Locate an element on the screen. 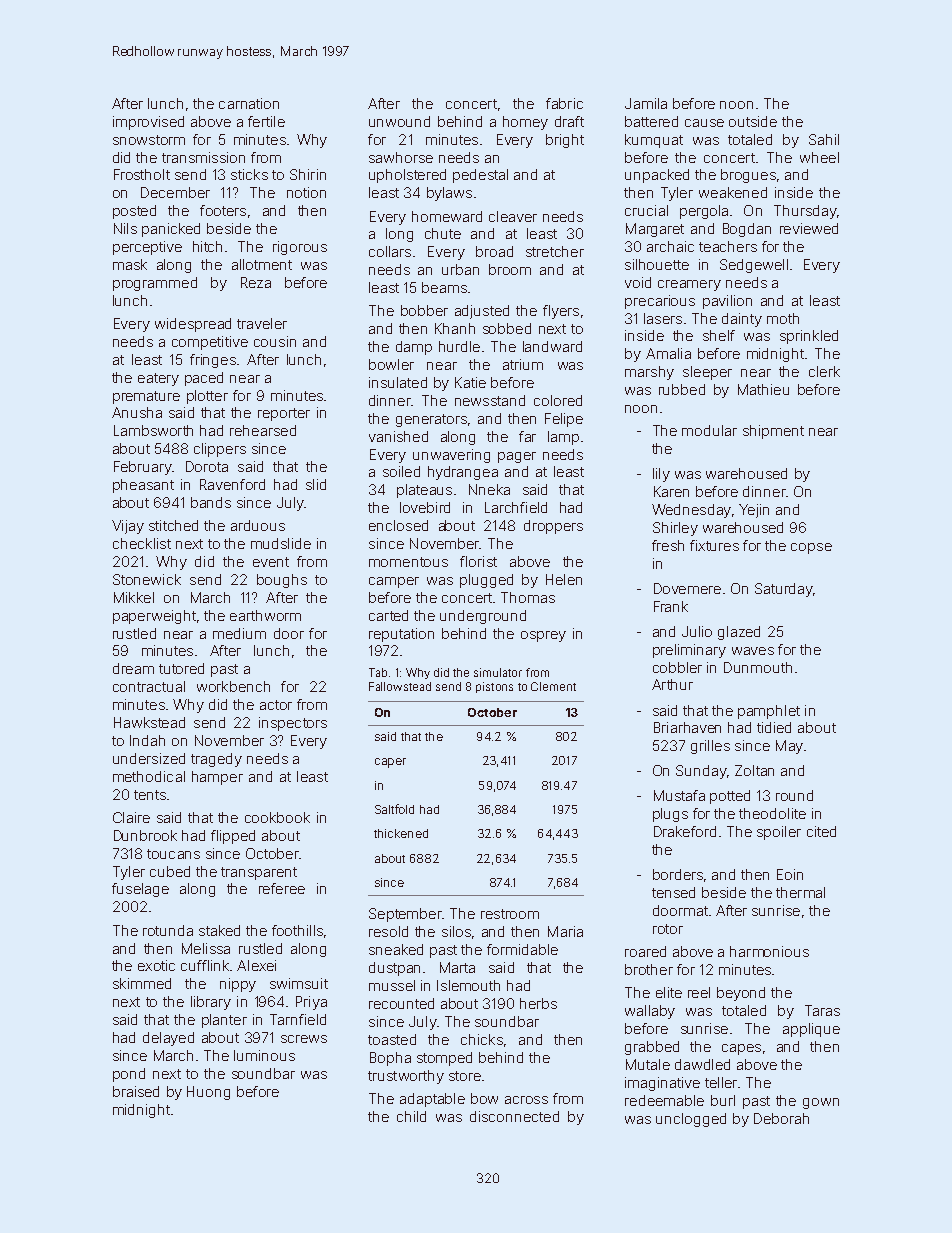 Image resolution: width=952 pixels, height=1233 pixels. improvised is located at coordinates (148, 123).
